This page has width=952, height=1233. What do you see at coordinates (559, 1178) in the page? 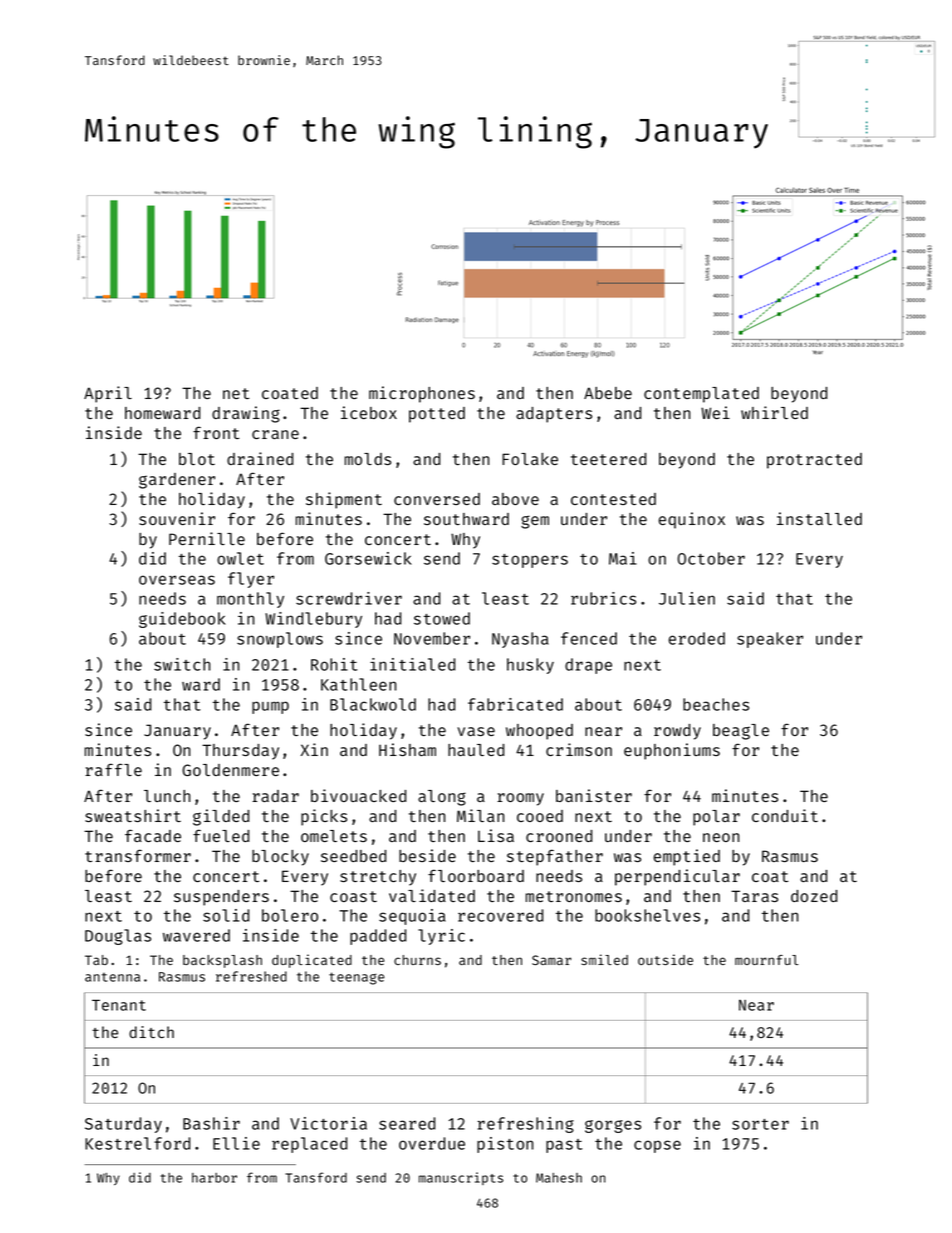
I see `Mahesh` at bounding box center [559, 1178].
